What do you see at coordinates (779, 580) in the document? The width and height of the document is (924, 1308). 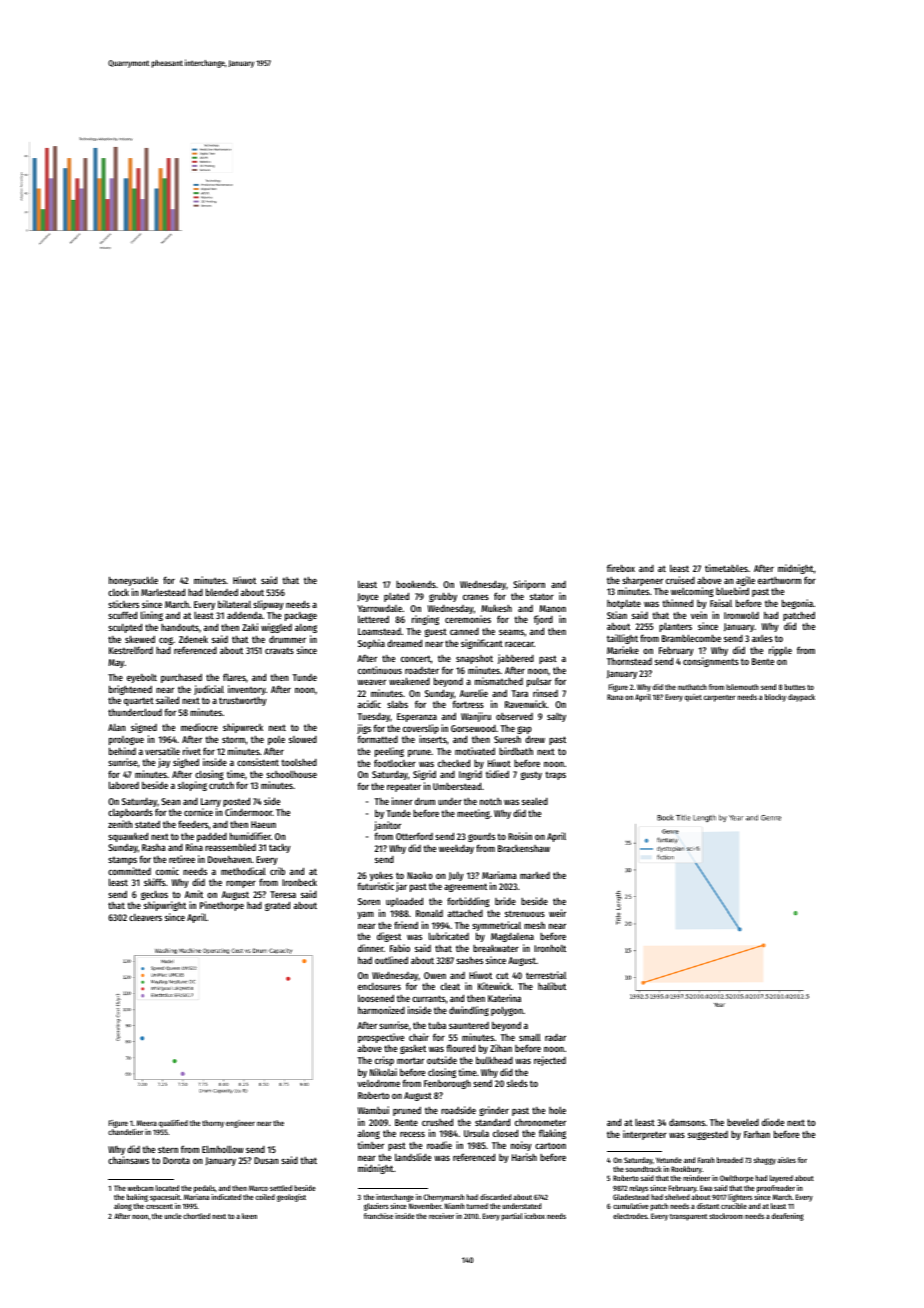 I see `earthworm` at bounding box center [779, 580].
